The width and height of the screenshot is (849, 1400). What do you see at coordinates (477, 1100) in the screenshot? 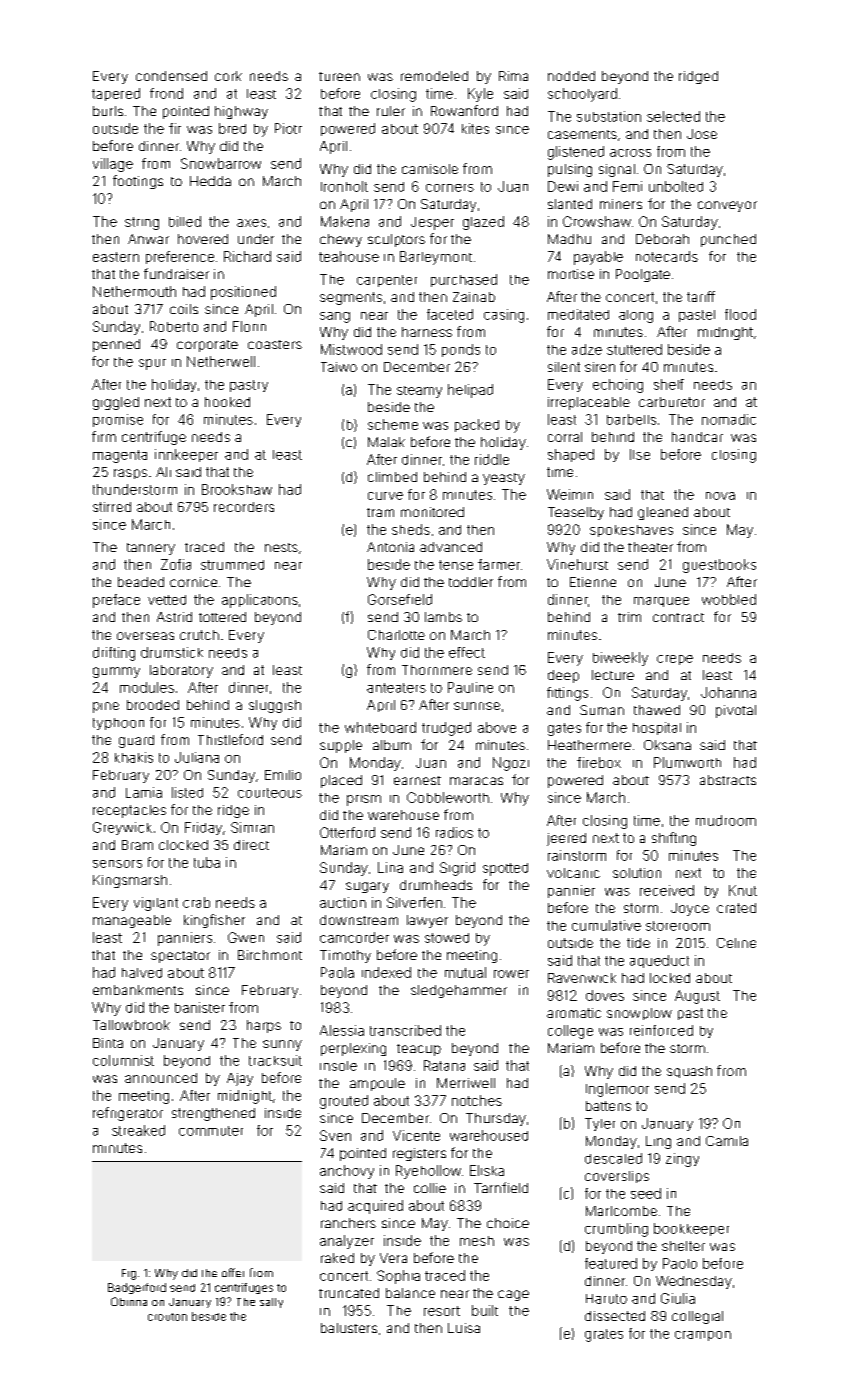
I see `notches` at bounding box center [477, 1100].
